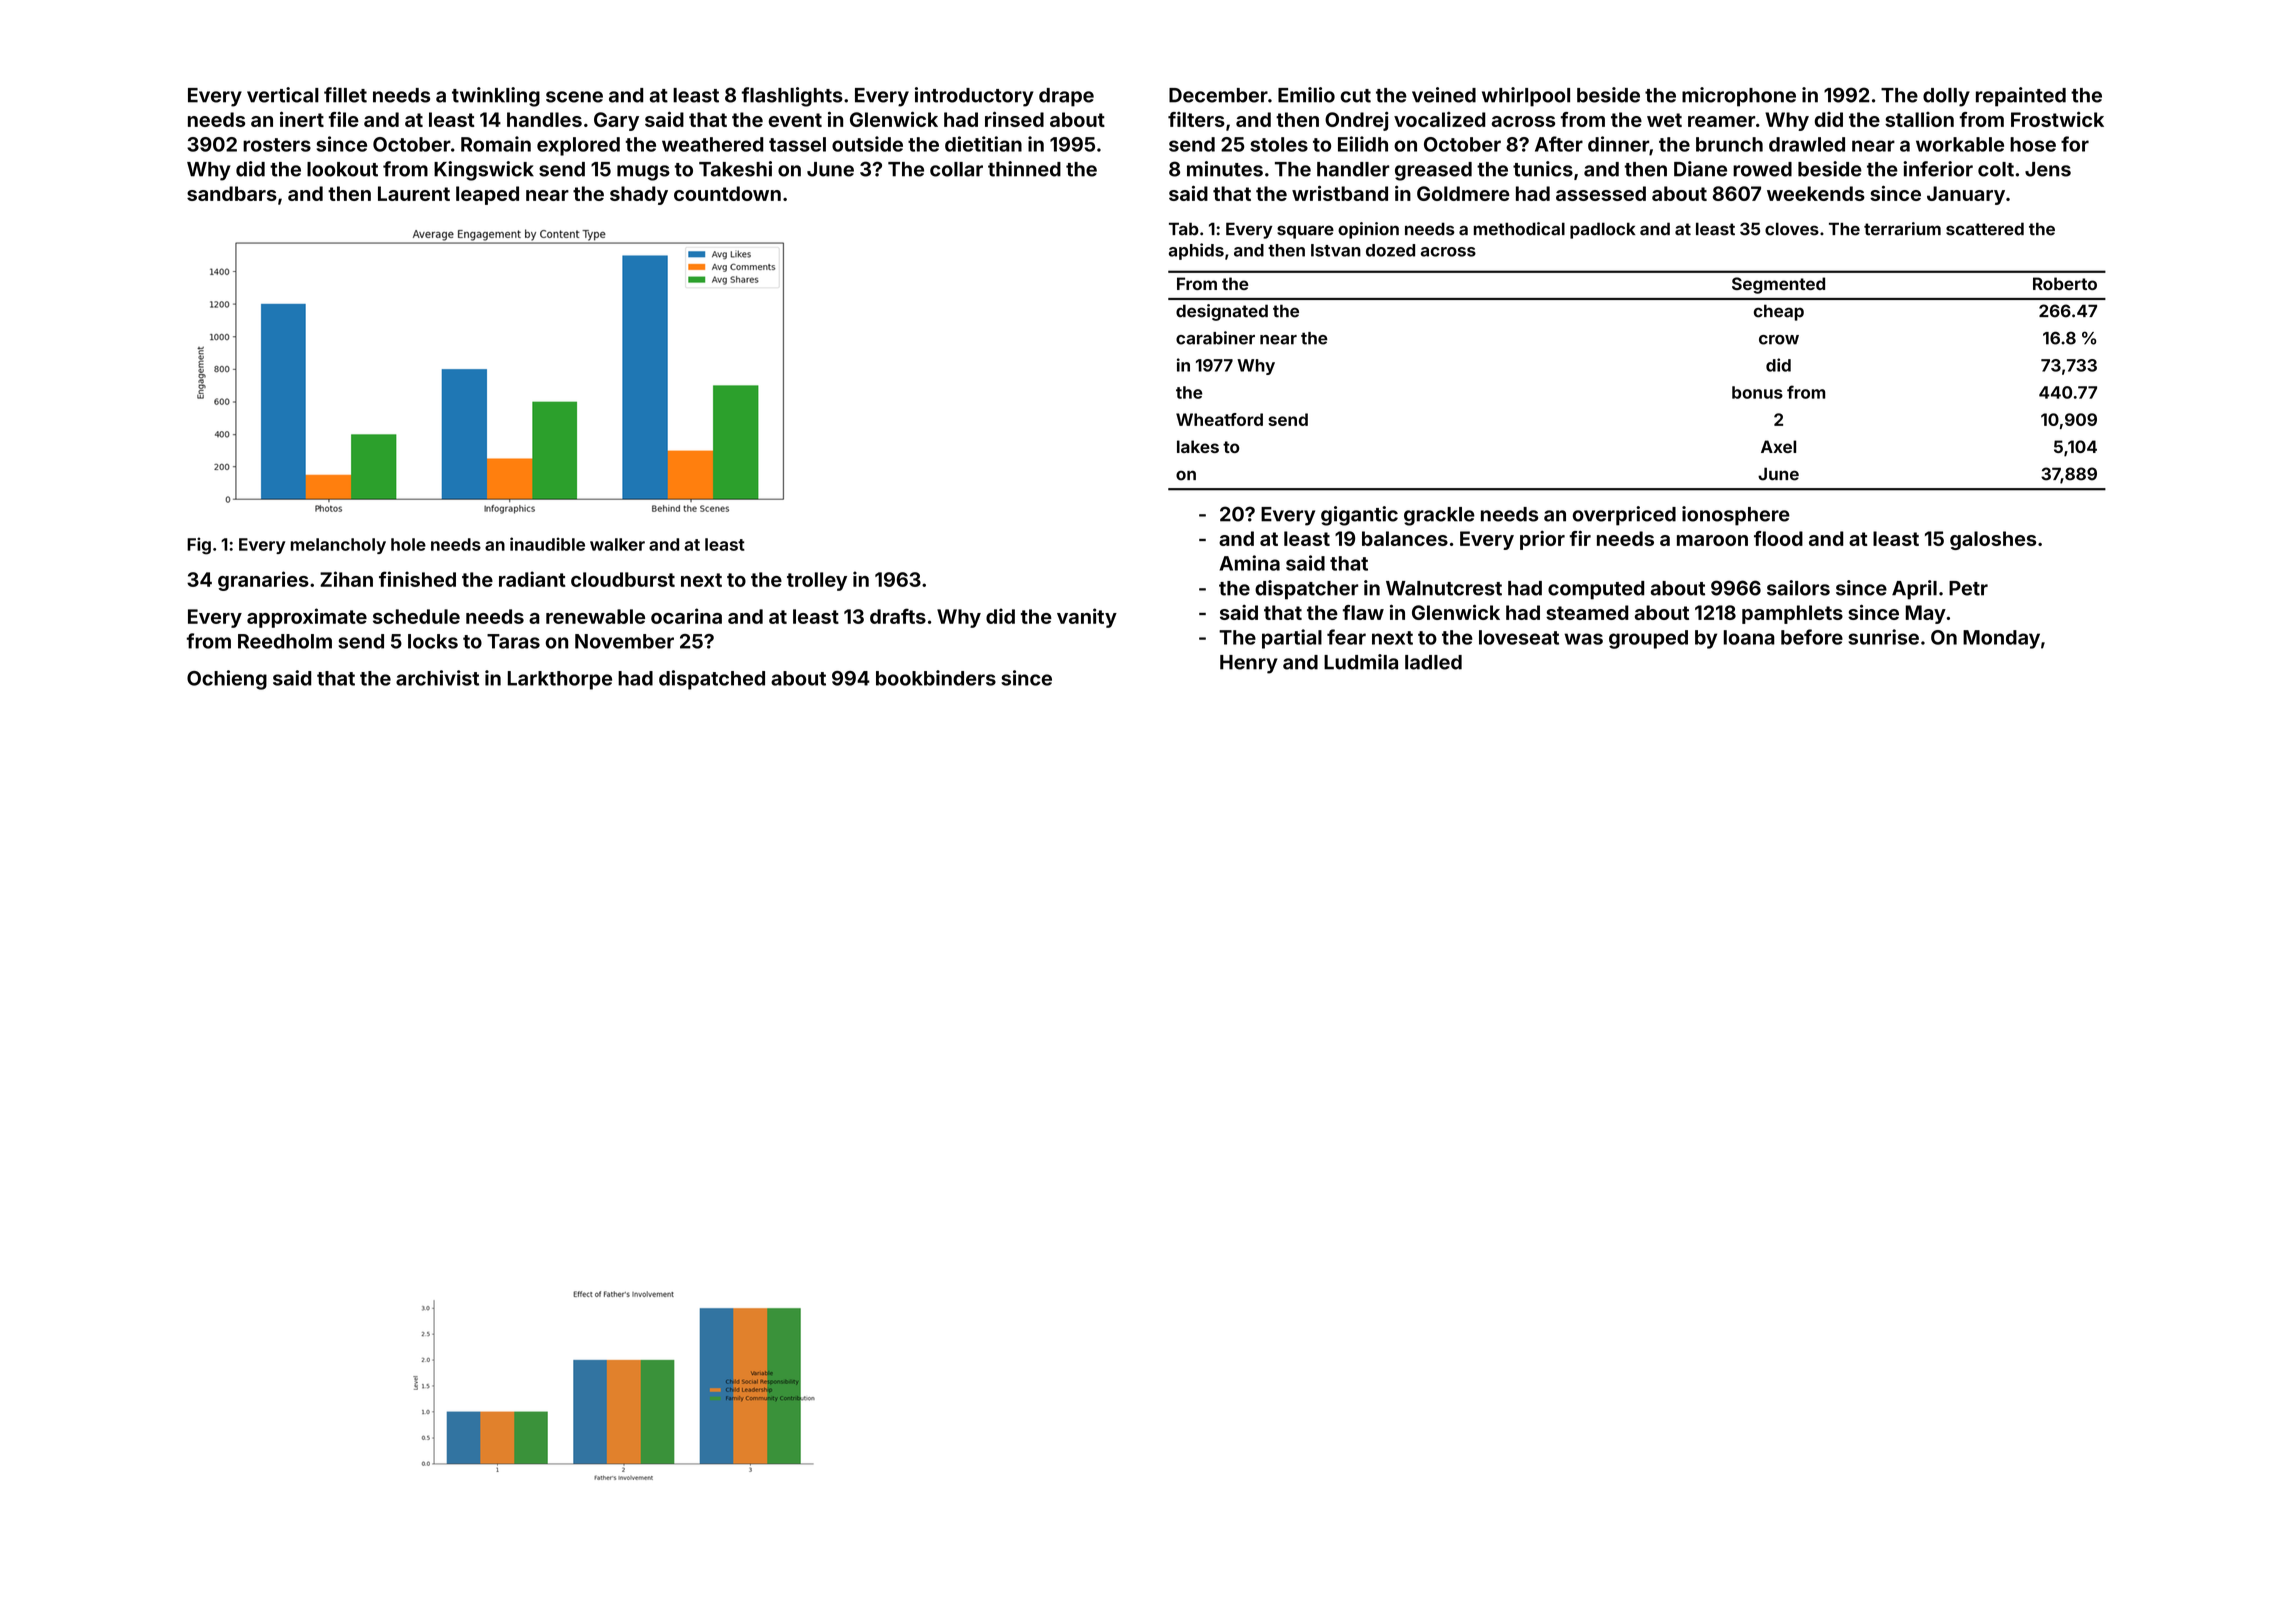 The height and width of the document is (1620, 2292). Describe the element at coordinates (1444, 95) in the document. I see `veined` at that location.
